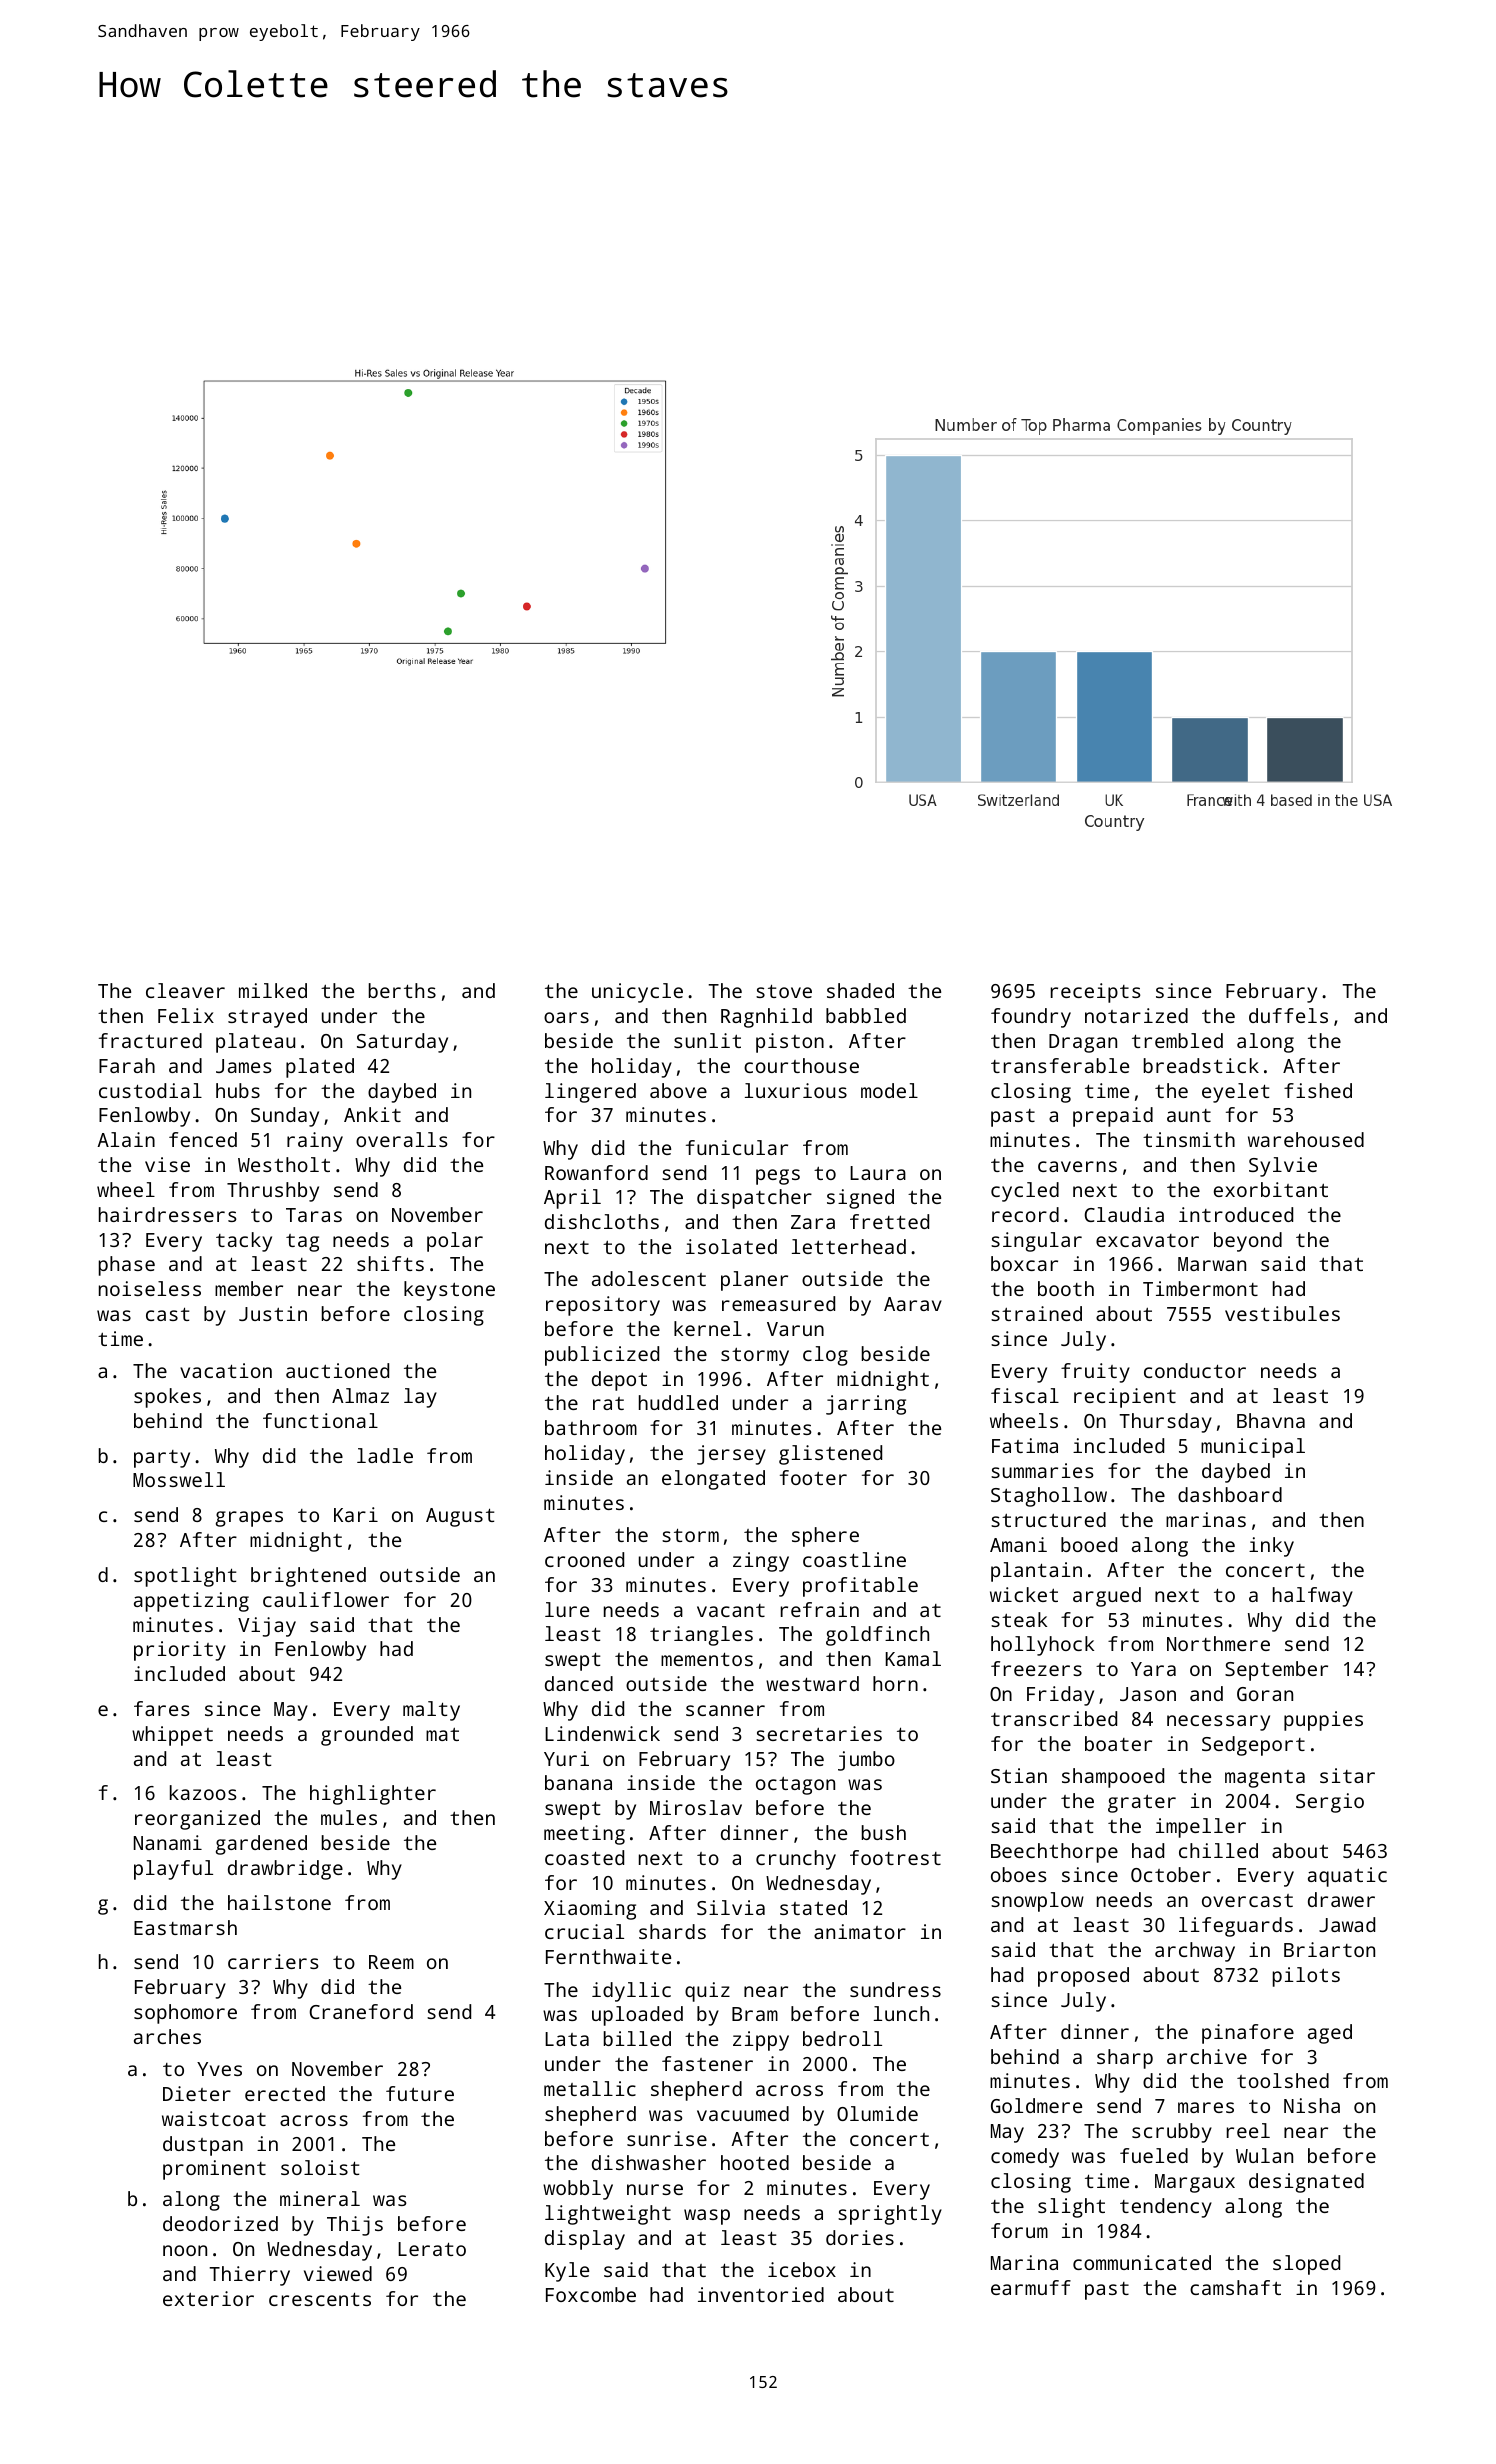 The width and height of the image is (1496, 2464). Describe the element at coordinates (150, 1090) in the image. I see `custodial` at that location.
